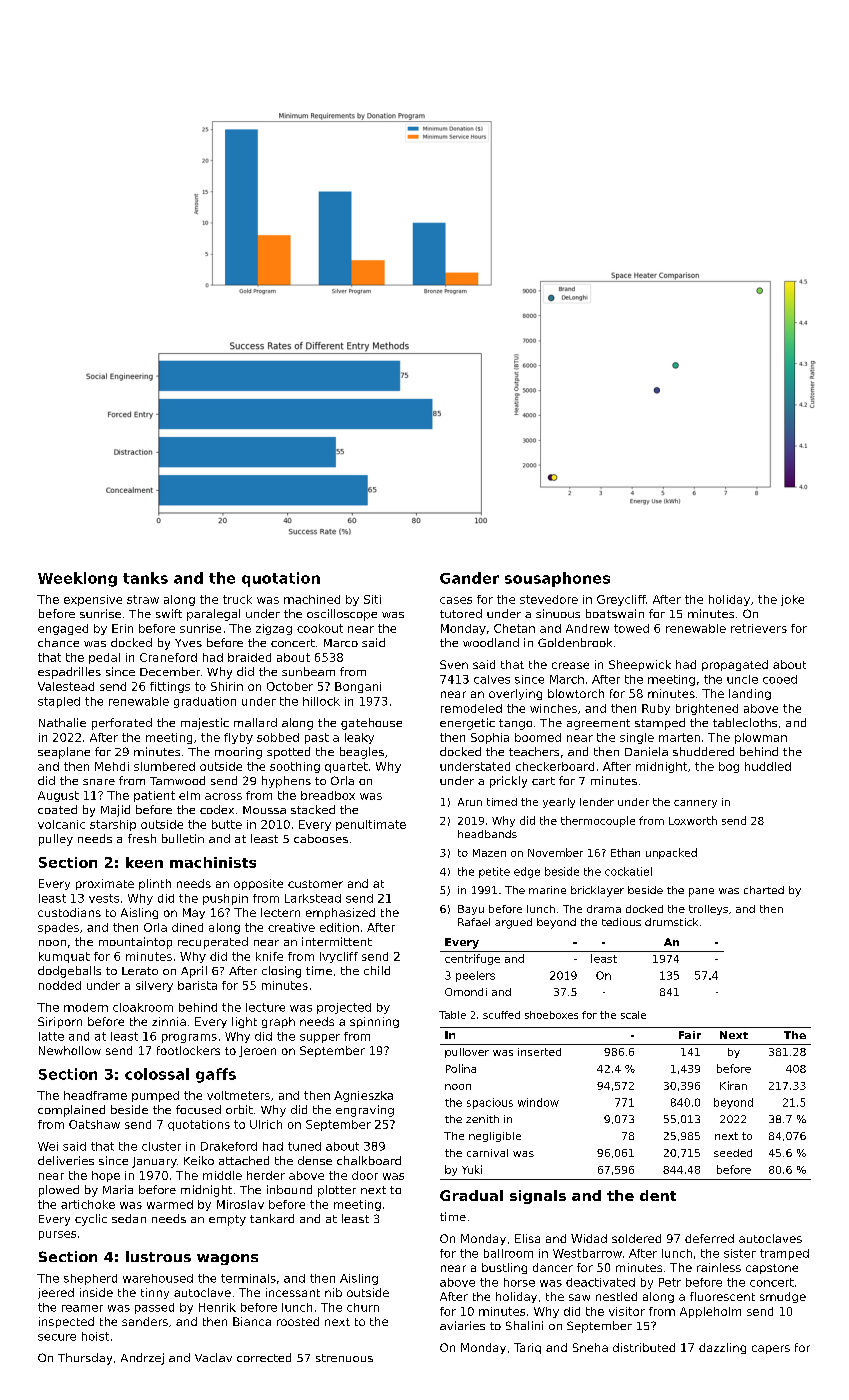  What do you see at coordinates (491, 642) in the screenshot?
I see `woodland` at bounding box center [491, 642].
